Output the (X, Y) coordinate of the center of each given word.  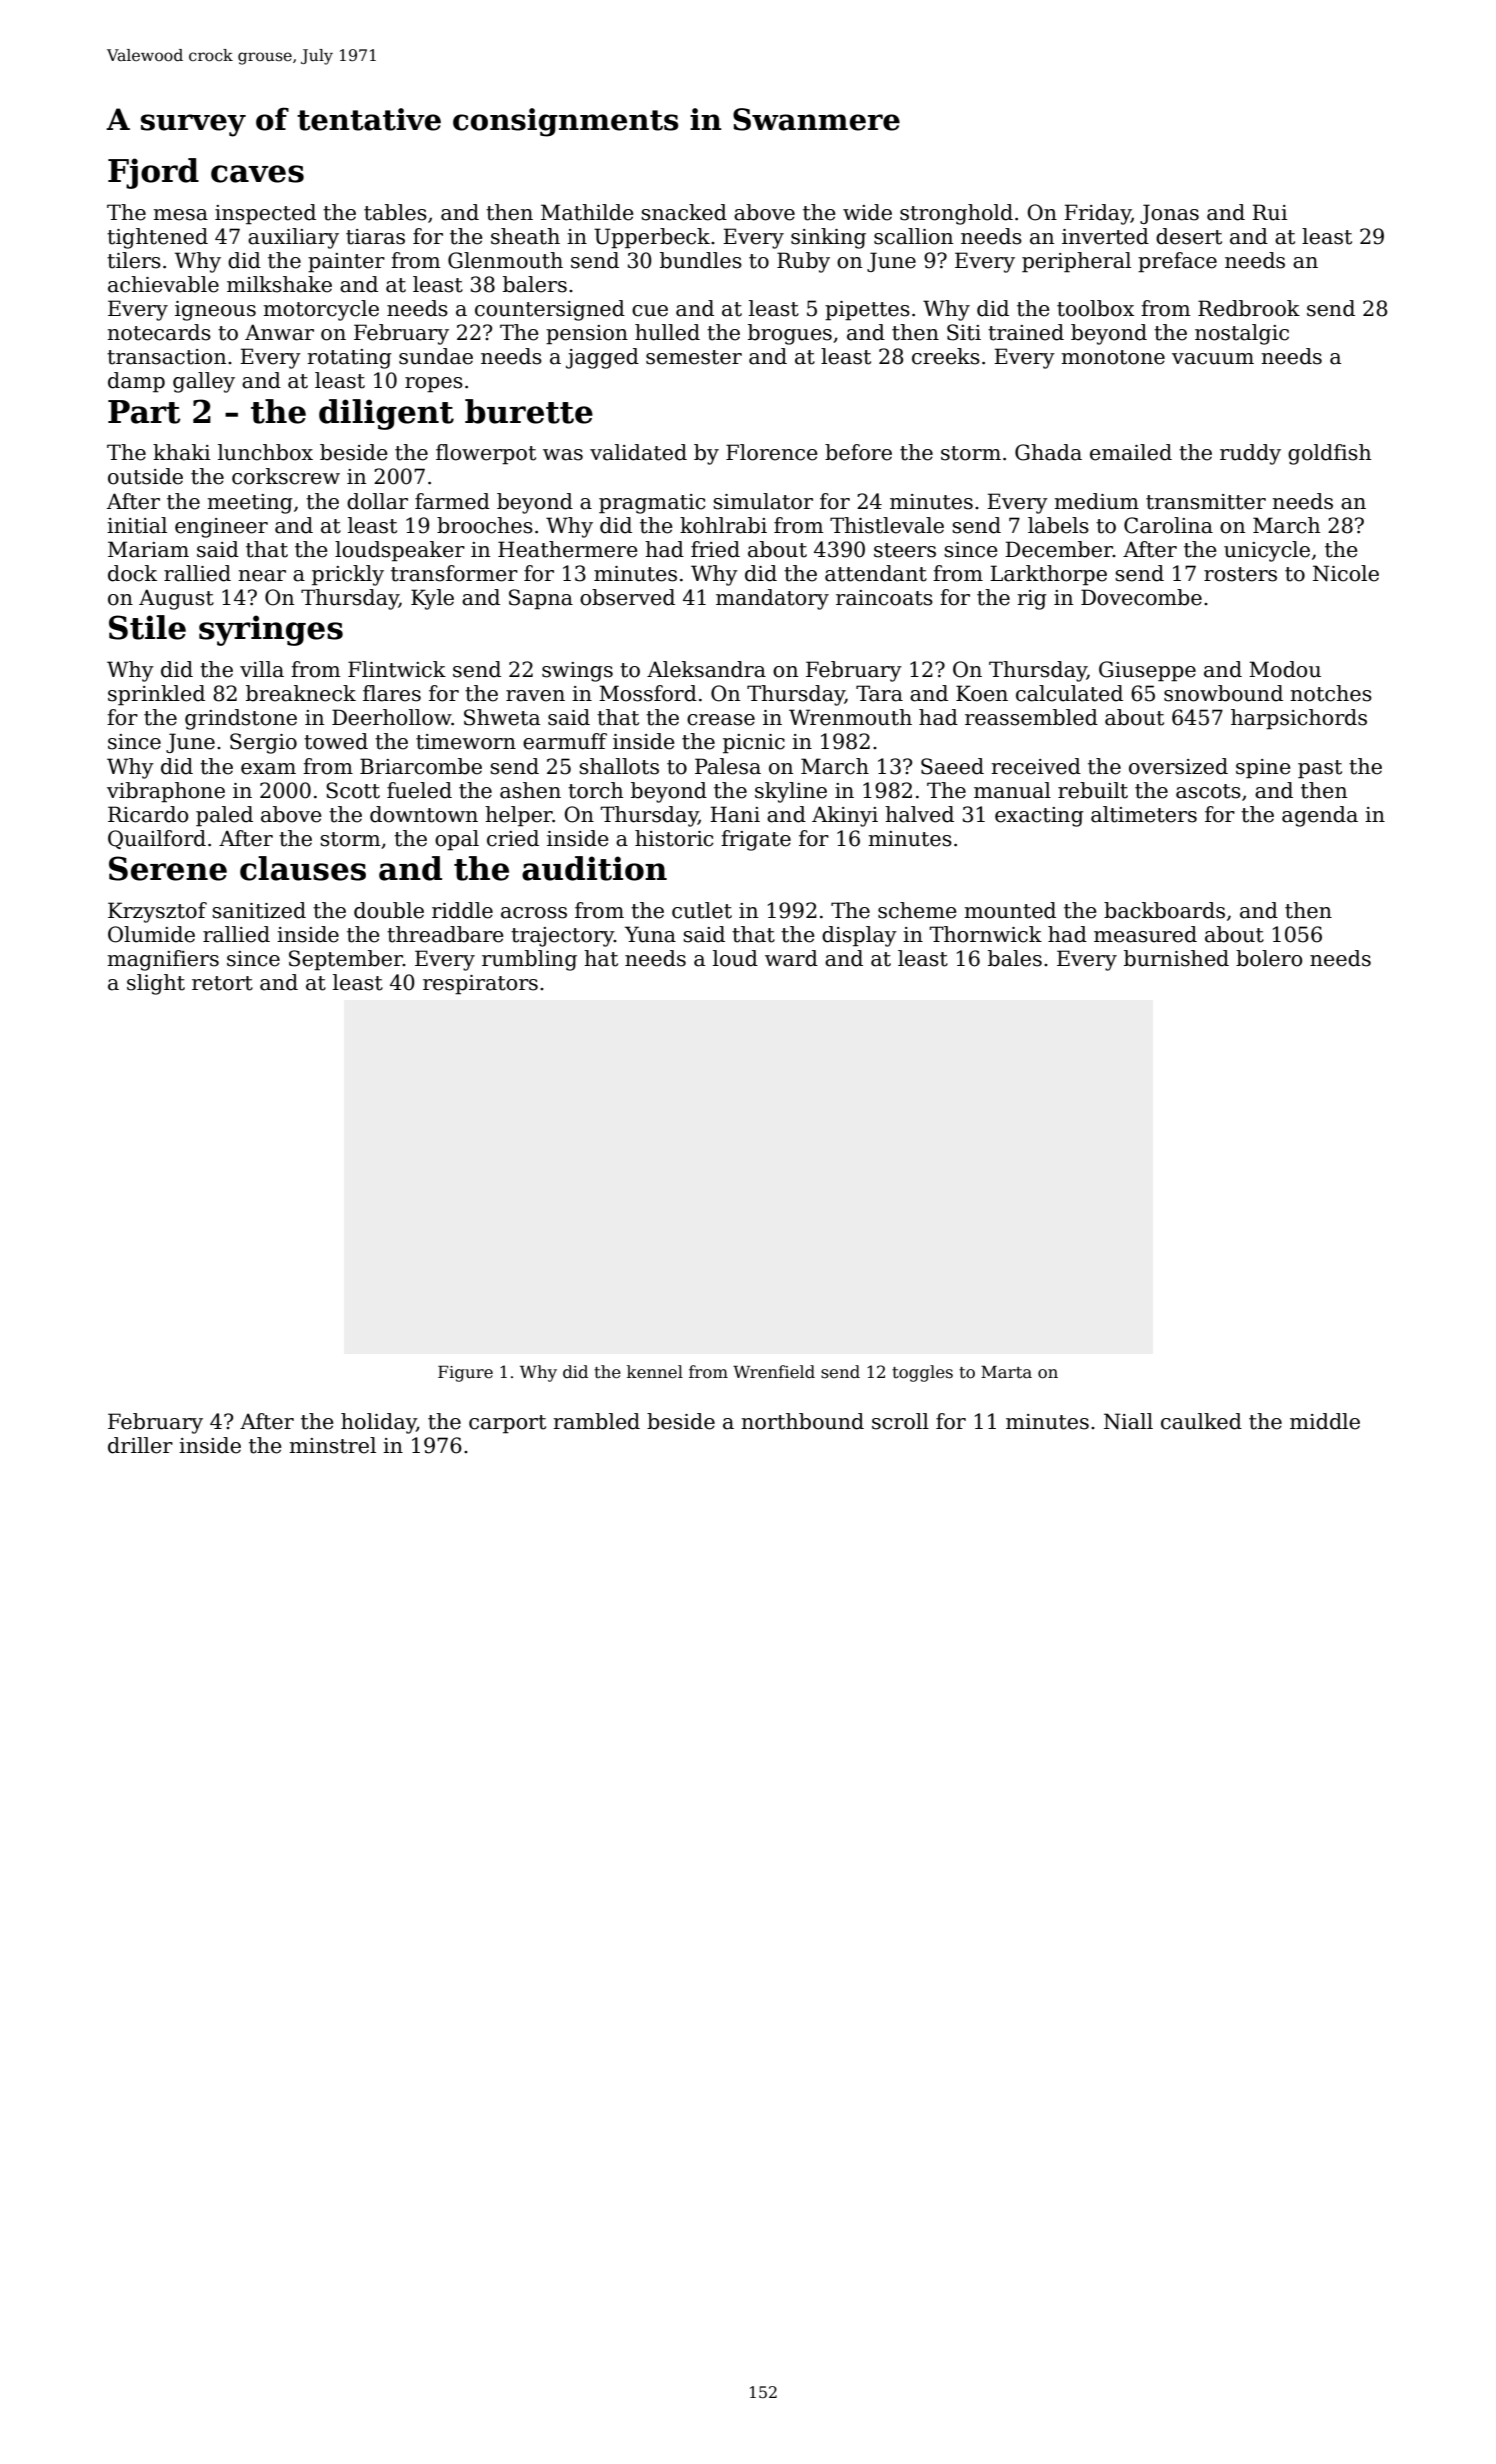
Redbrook (1249, 308)
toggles (922, 1373)
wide (867, 212)
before (858, 452)
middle (1325, 1421)
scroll (900, 1421)
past (1320, 769)
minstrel (333, 1445)
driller (140, 1445)
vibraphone (166, 792)
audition (594, 868)
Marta (1006, 1372)
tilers (134, 260)
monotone (1113, 357)
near (262, 576)
